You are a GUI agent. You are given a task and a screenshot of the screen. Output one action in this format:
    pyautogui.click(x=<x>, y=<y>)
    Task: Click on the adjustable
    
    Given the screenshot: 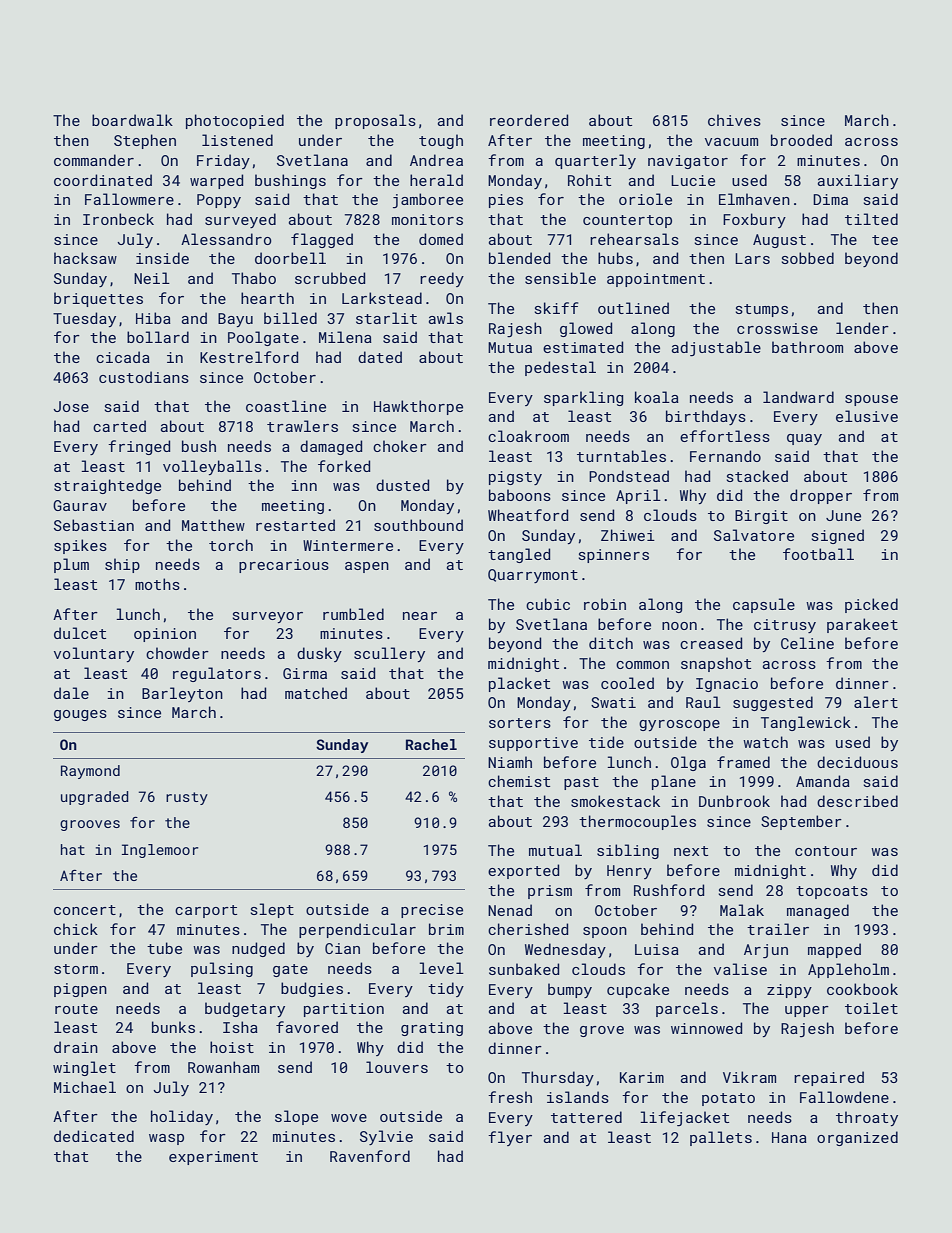 What is the action you would take?
    pyautogui.click(x=716, y=349)
